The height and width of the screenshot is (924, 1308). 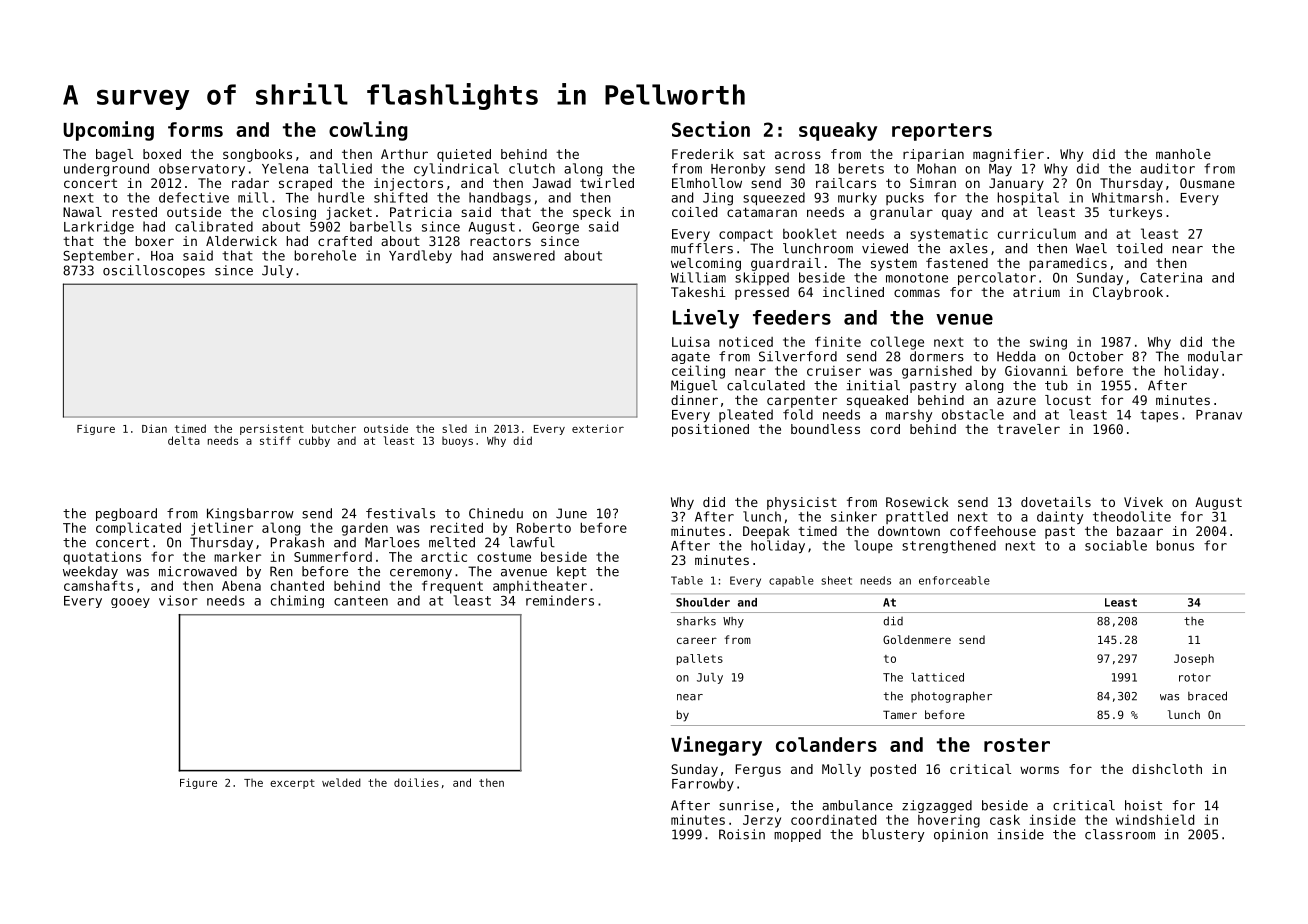 I want to click on reporters, so click(x=942, y=132).
